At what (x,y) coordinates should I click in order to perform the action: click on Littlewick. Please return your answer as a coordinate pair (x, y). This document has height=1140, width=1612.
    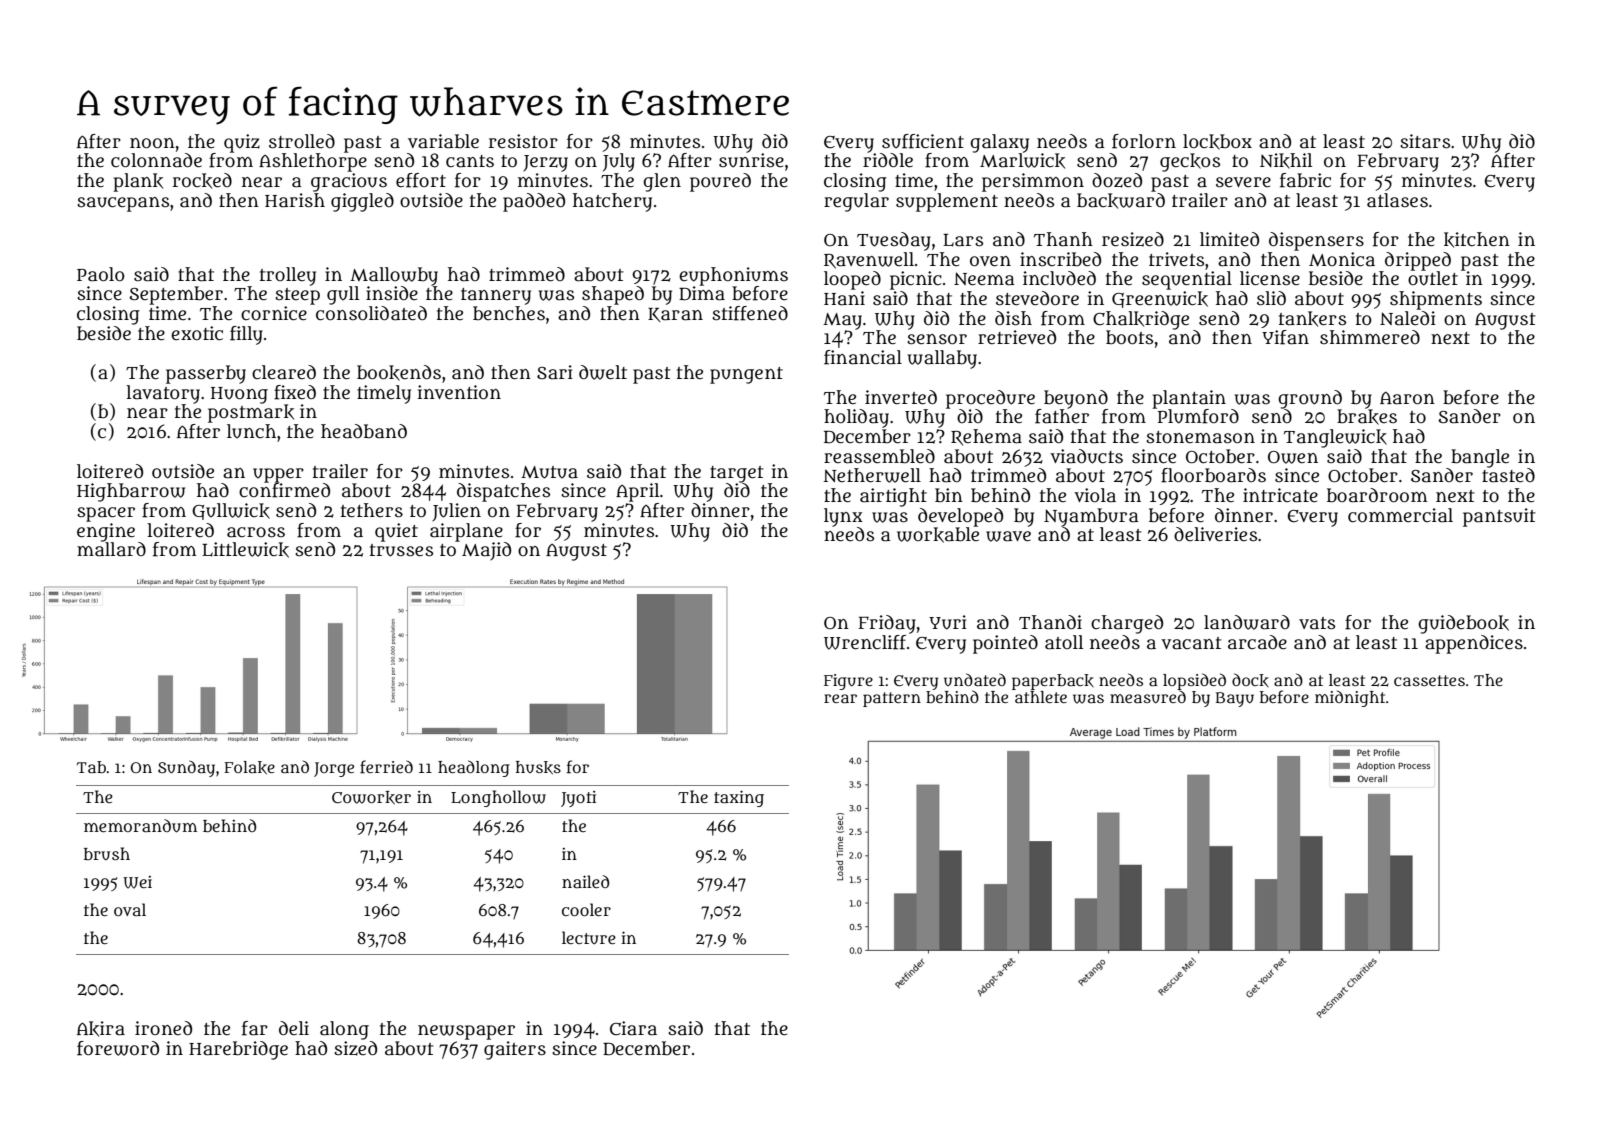
    Looking at the image, I should click on (245, 550).
